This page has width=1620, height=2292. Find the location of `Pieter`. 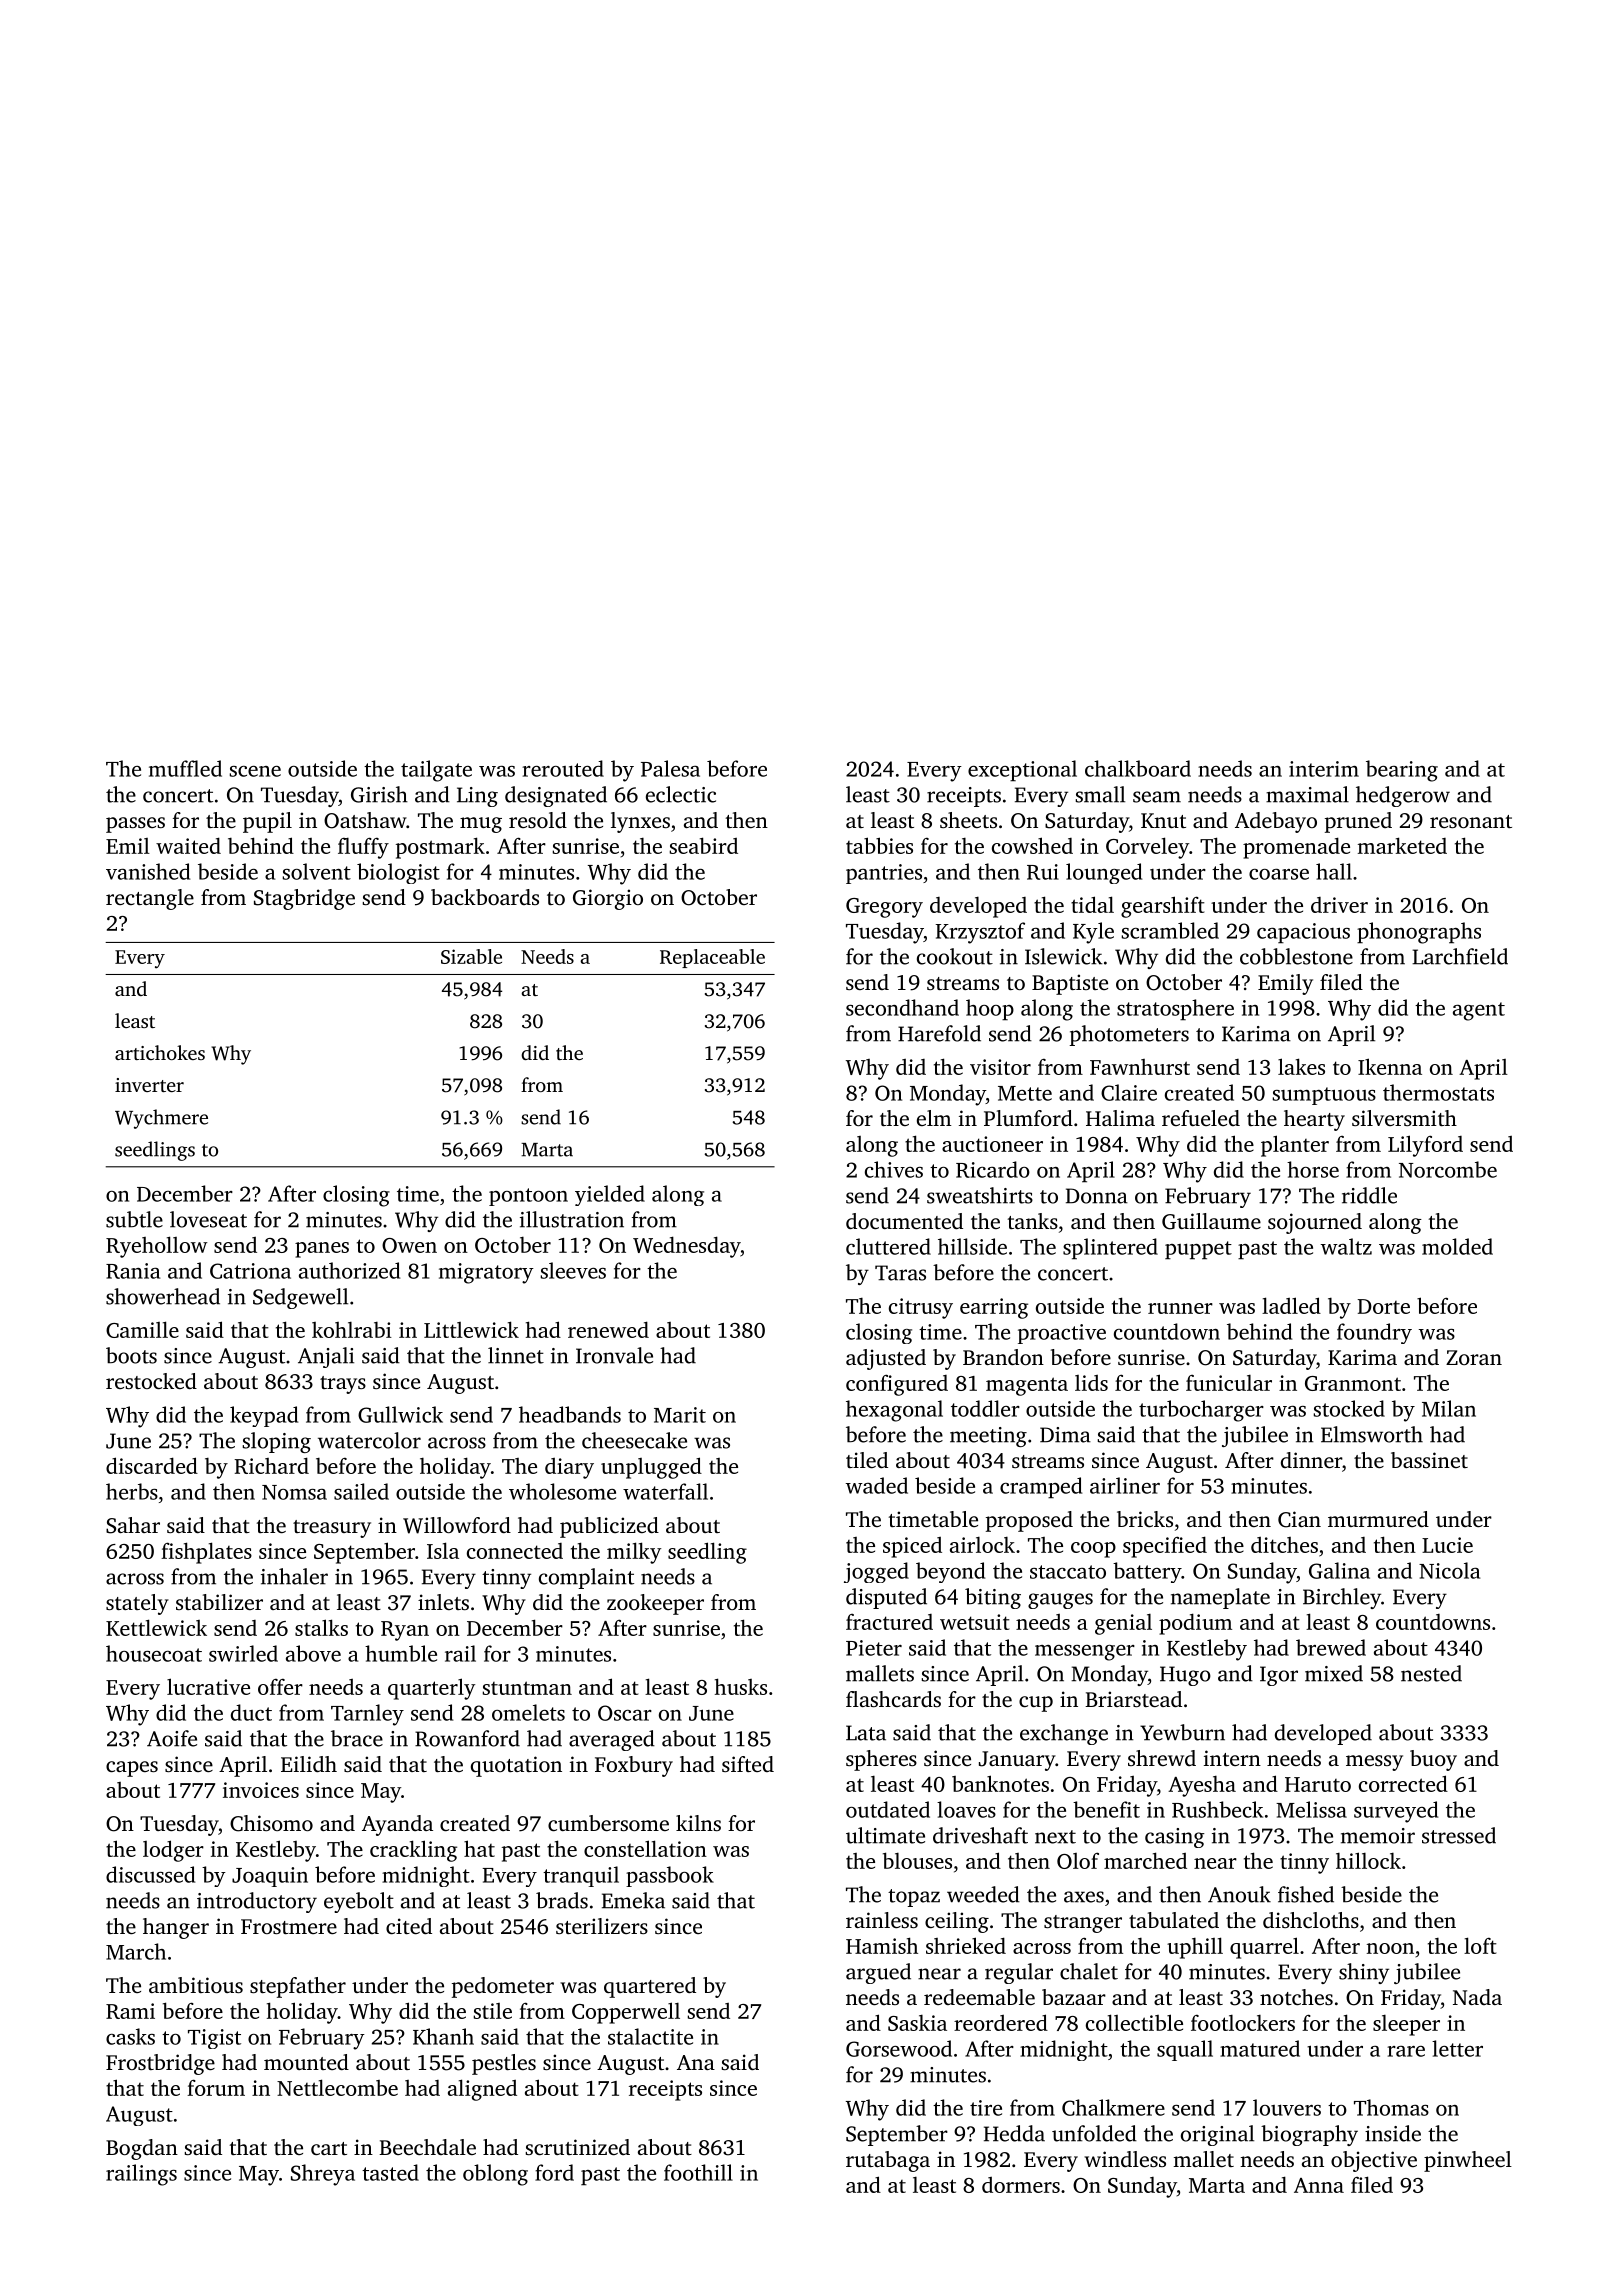

Pieter is located at coordinates (874, 1648).
